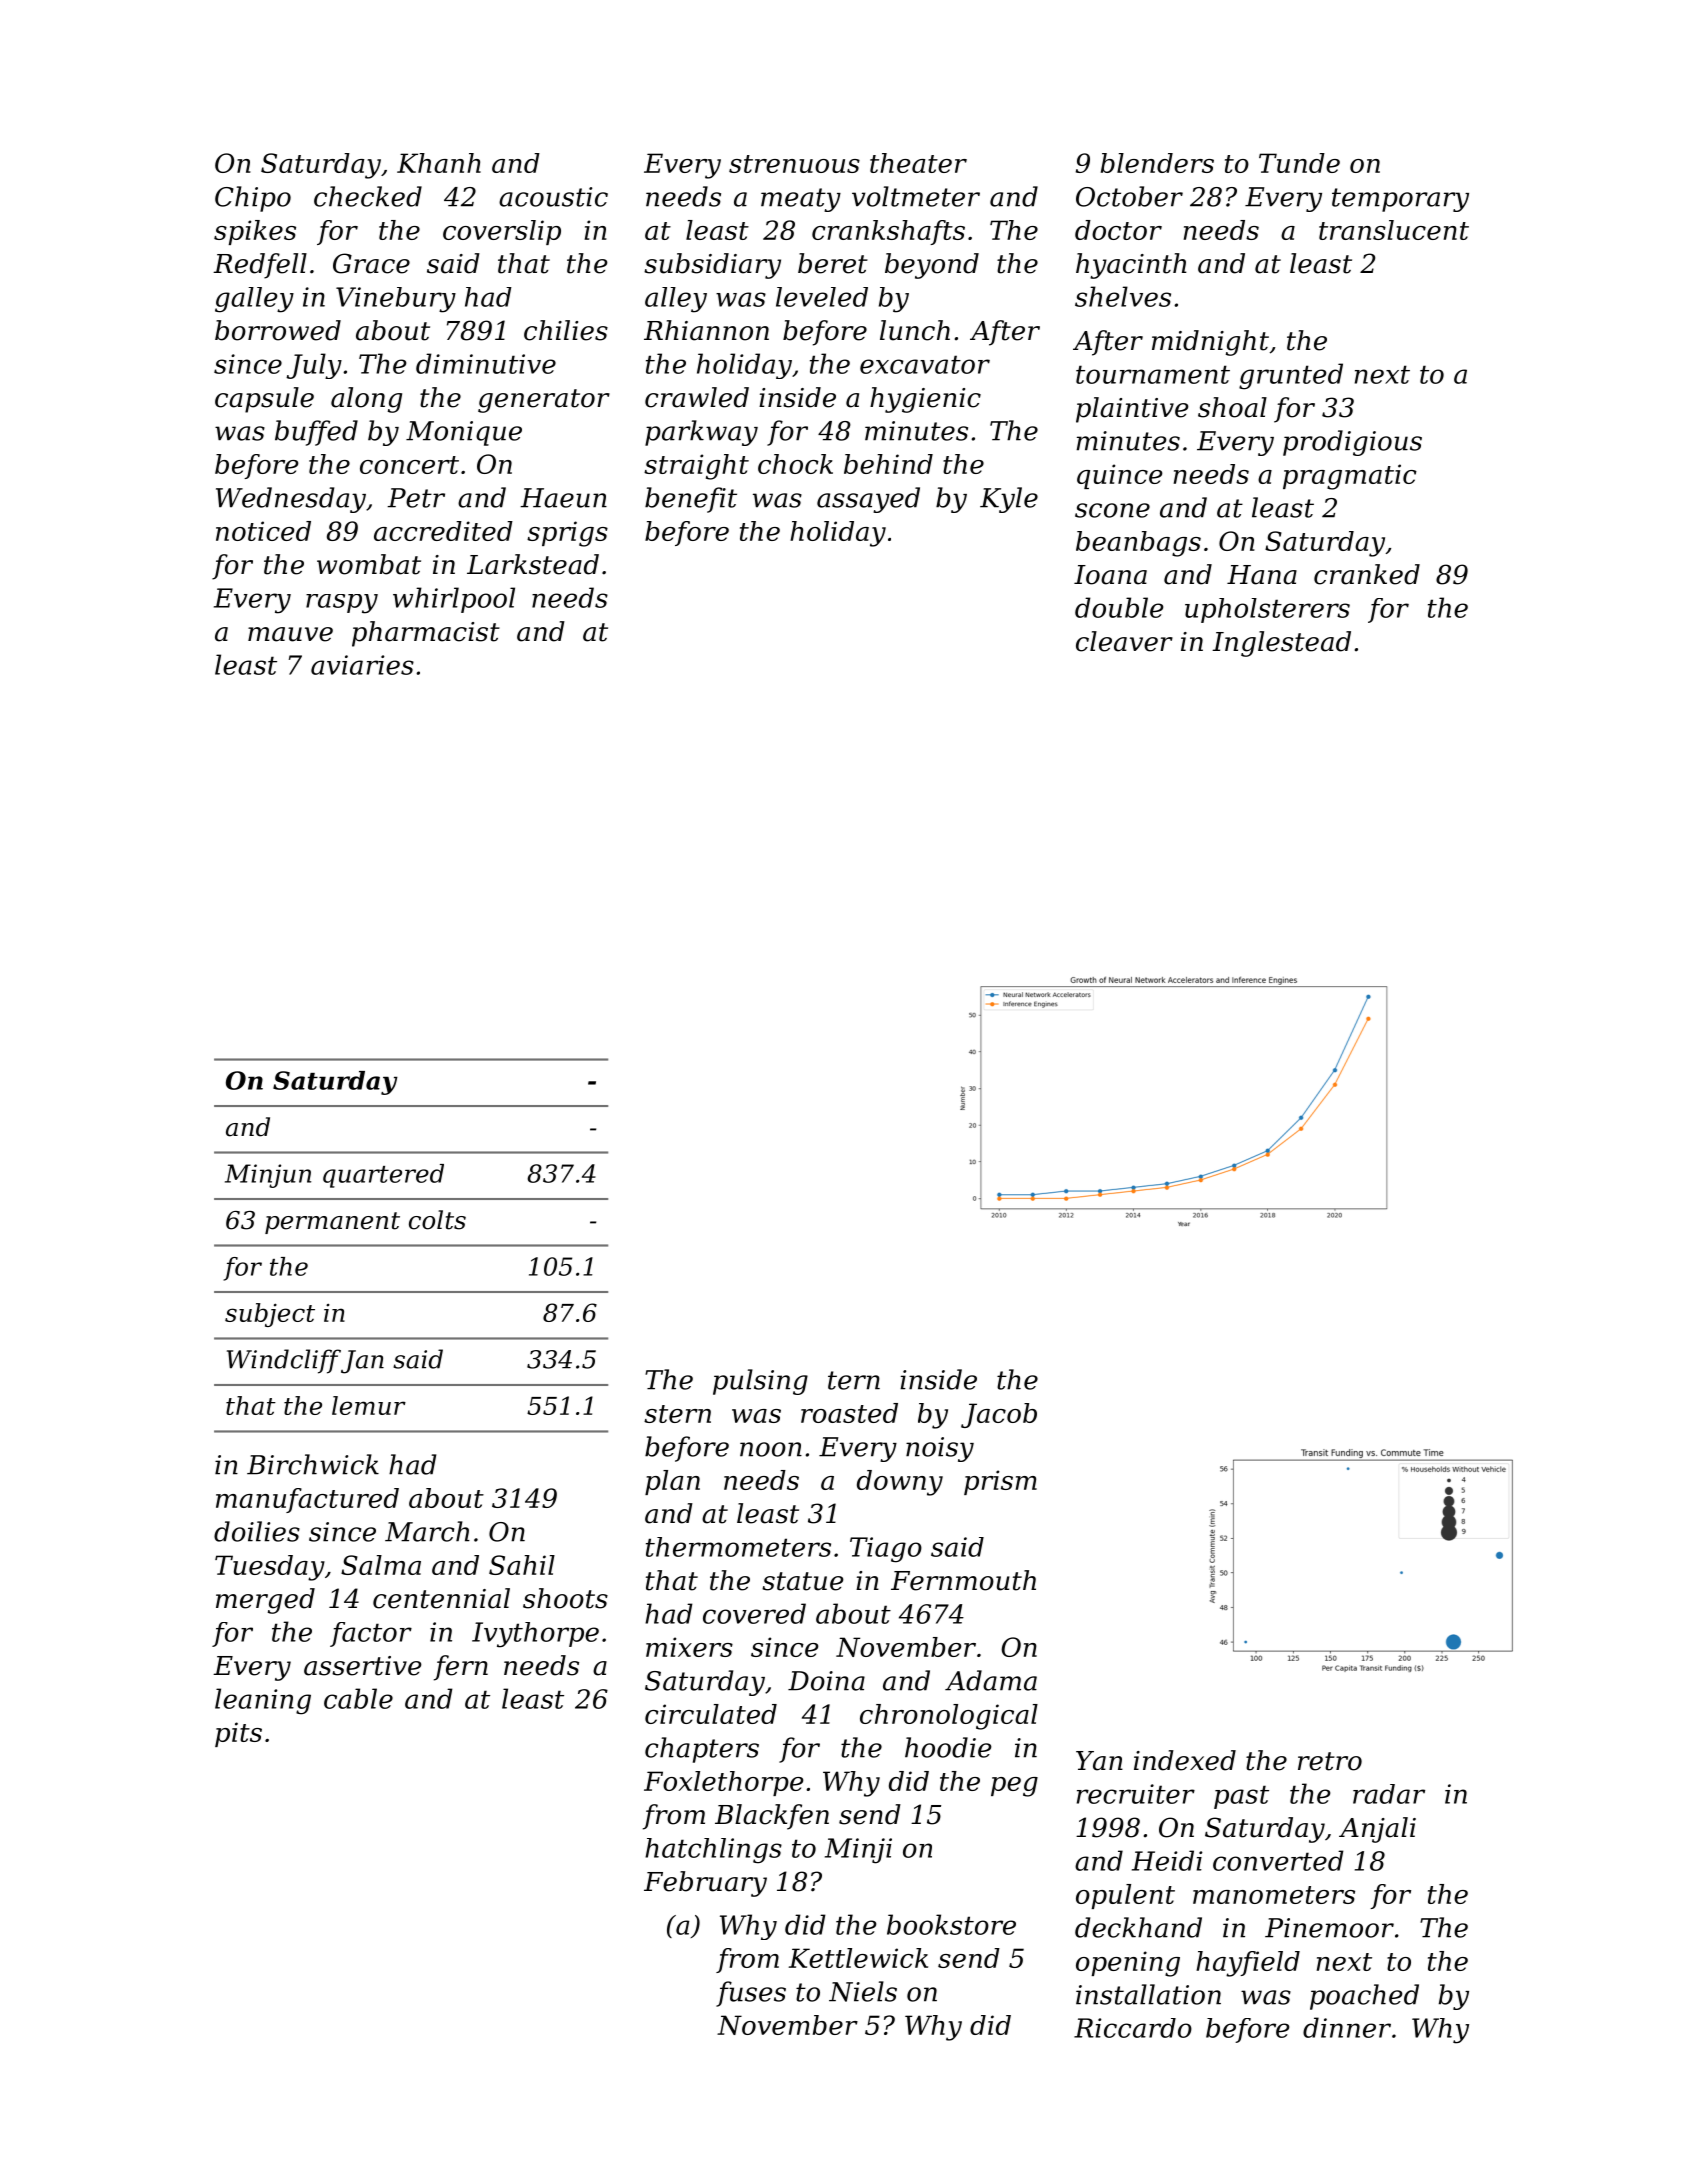 The width and height of the screenshot is (1683, 2178). What do you see at coordinates (760, 1382) in the screenshot?
I see `pulsing` at bounding box center [760, 1382].
